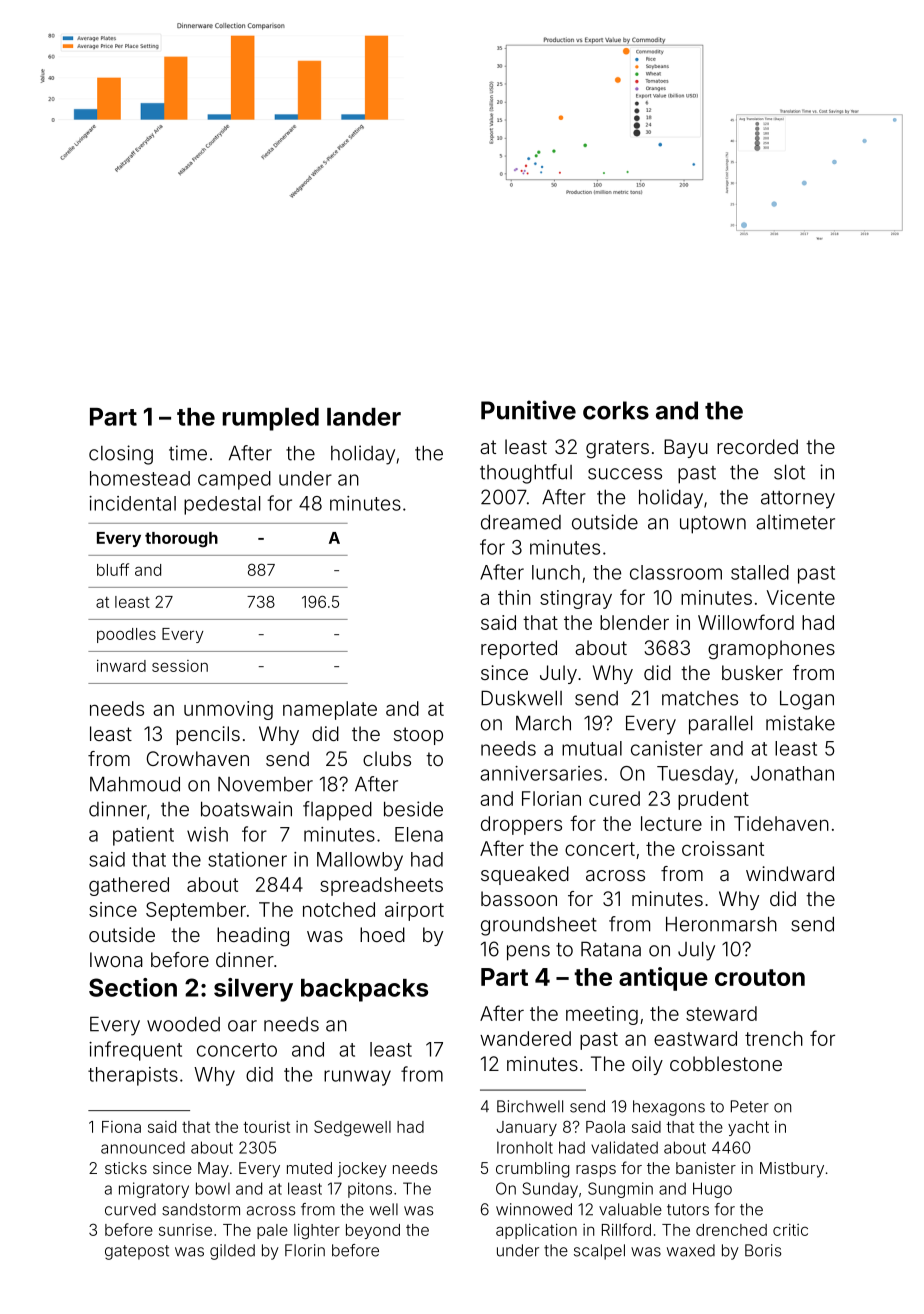 The image size is (924, 1314). Describe the element at coordinates (116, 959) in the page. I see `Iwona` at that location.
